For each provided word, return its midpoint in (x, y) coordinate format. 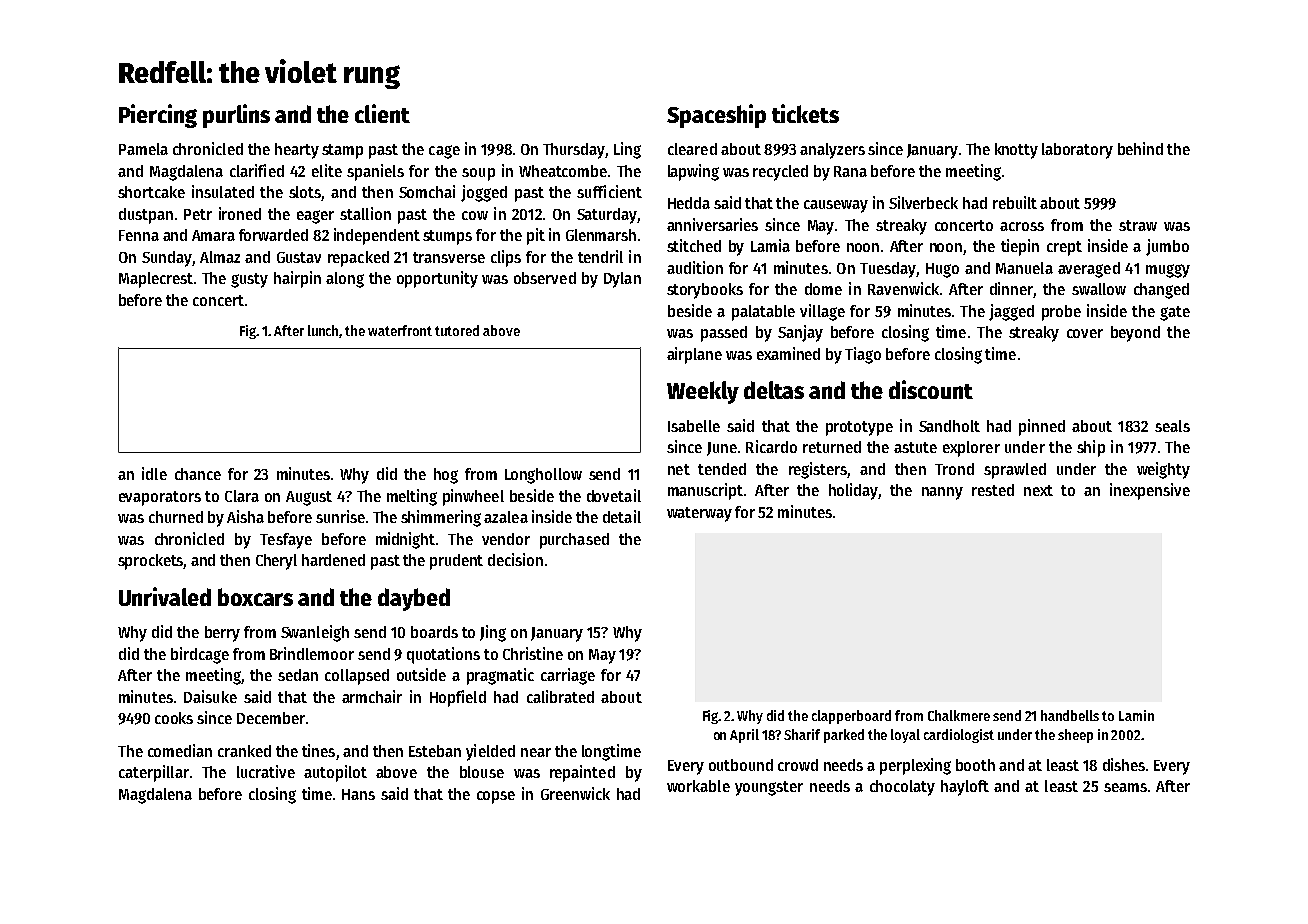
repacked (358, 259)
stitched (694, 245)
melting (412, 497)
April (744, 736)
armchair (372, 696)
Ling (627, 150)
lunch (324, 331)
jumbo (1167, 247)
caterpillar (154, 773)
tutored (457, 330)
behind (1140, 148)
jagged (1011, 312)
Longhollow (543, 476)
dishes (1124, 764)
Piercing (158, 116)
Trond (954, 469)
